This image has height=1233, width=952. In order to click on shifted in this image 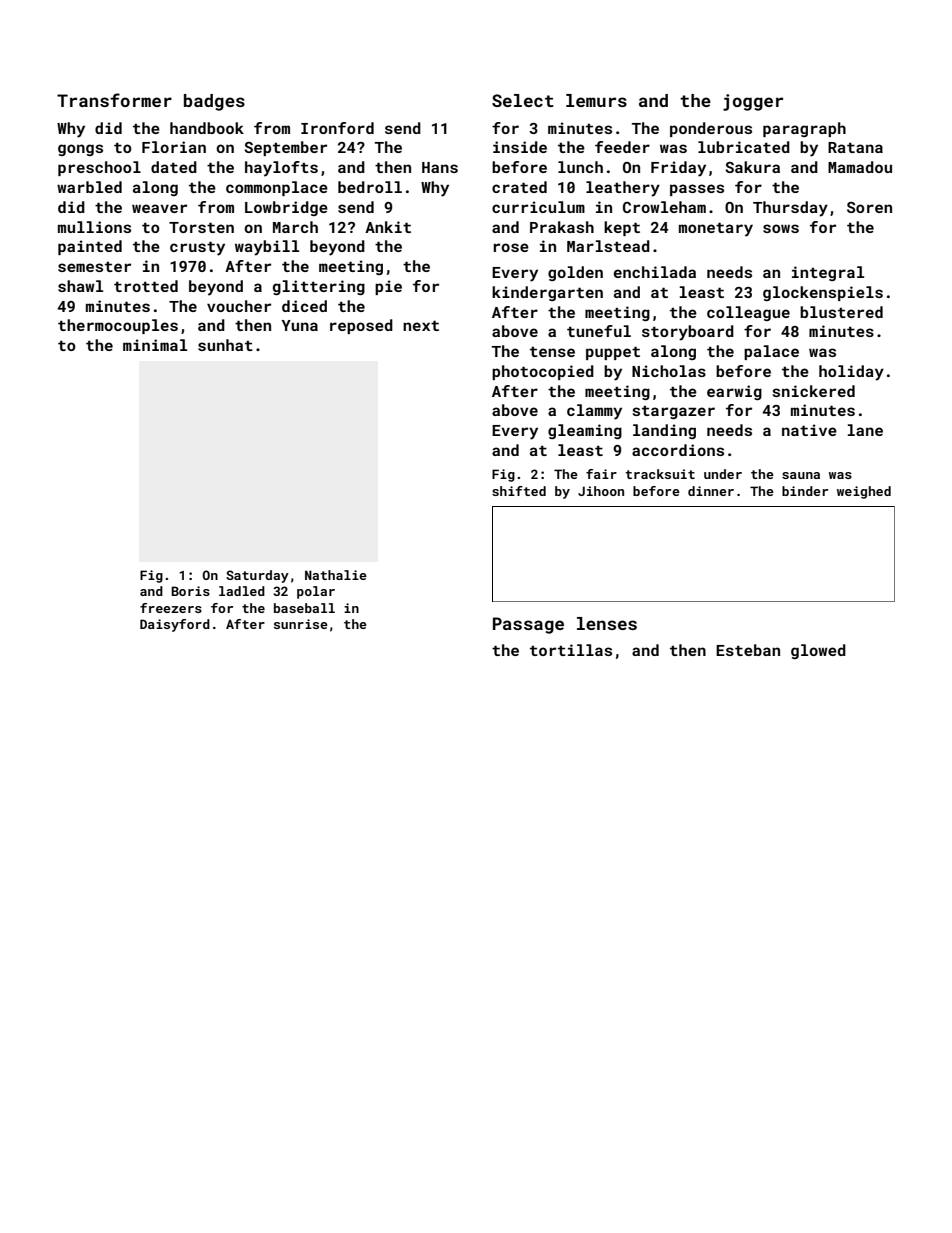, I will do `click(519, 491)`.
